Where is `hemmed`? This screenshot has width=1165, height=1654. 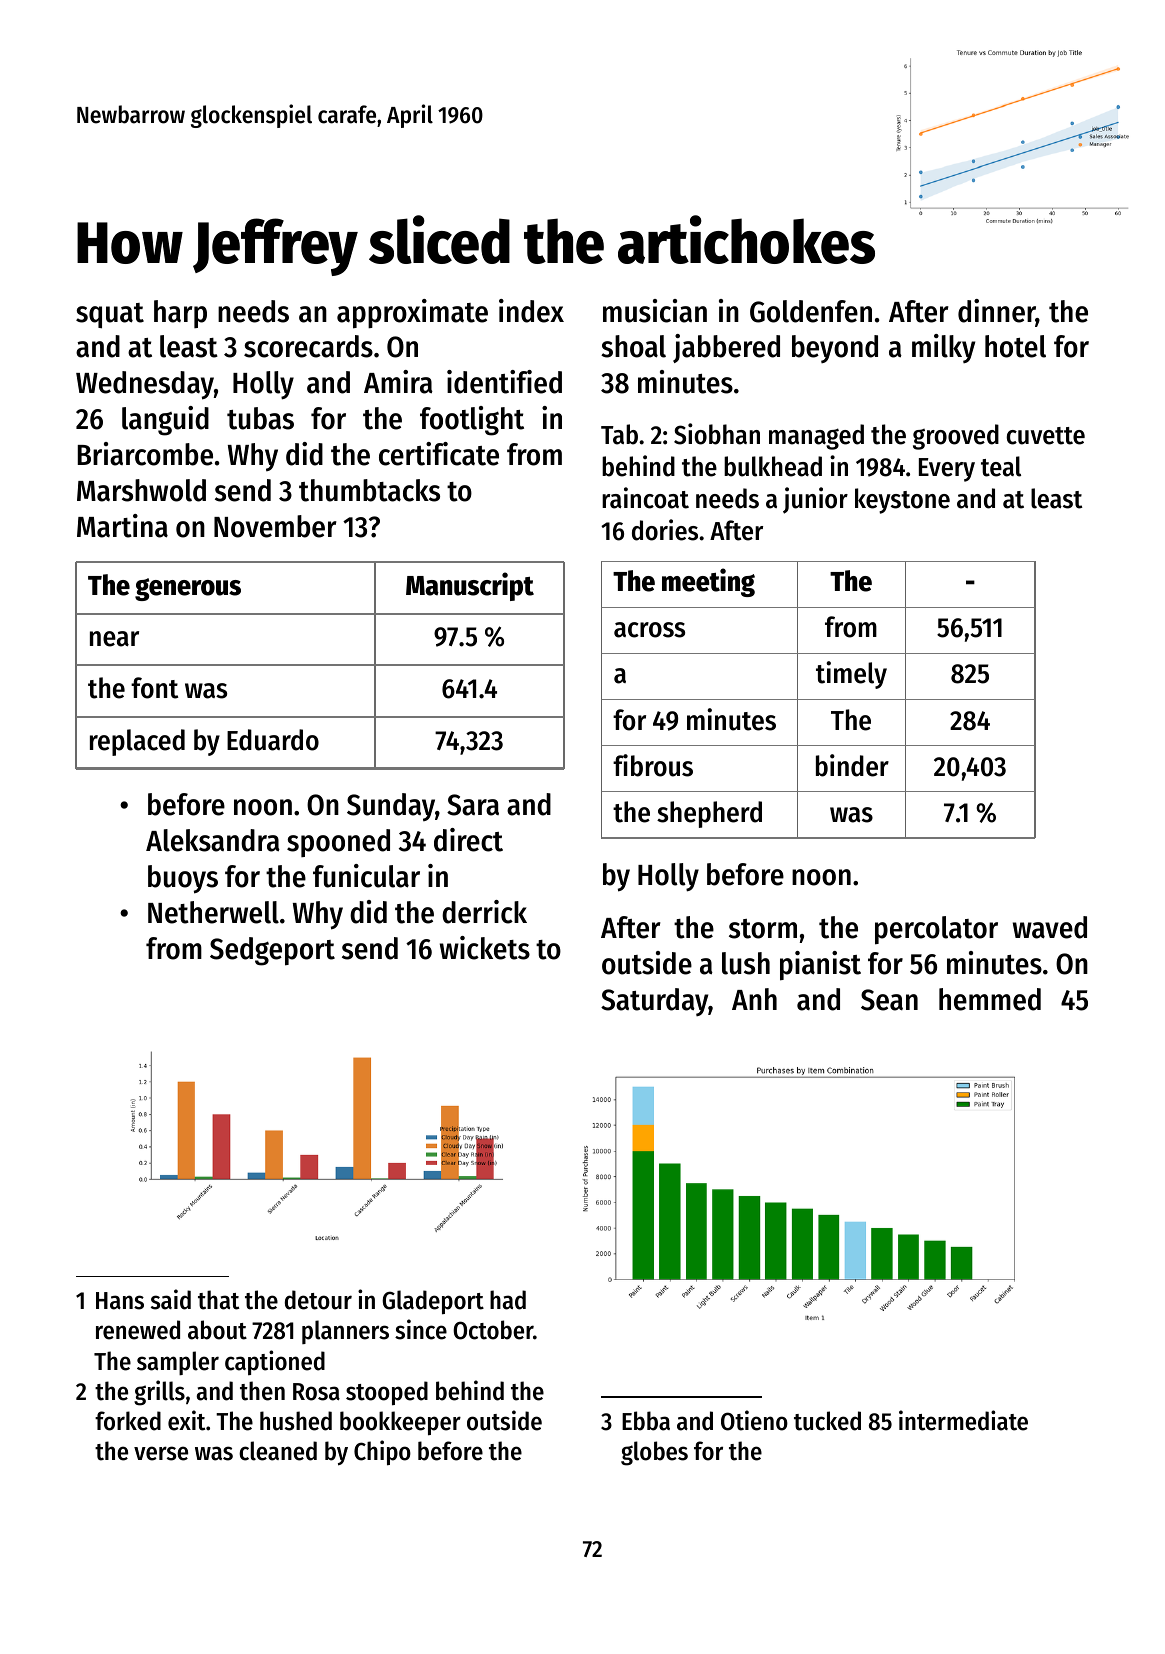 hemmed is located at coordinates (990, 999).
